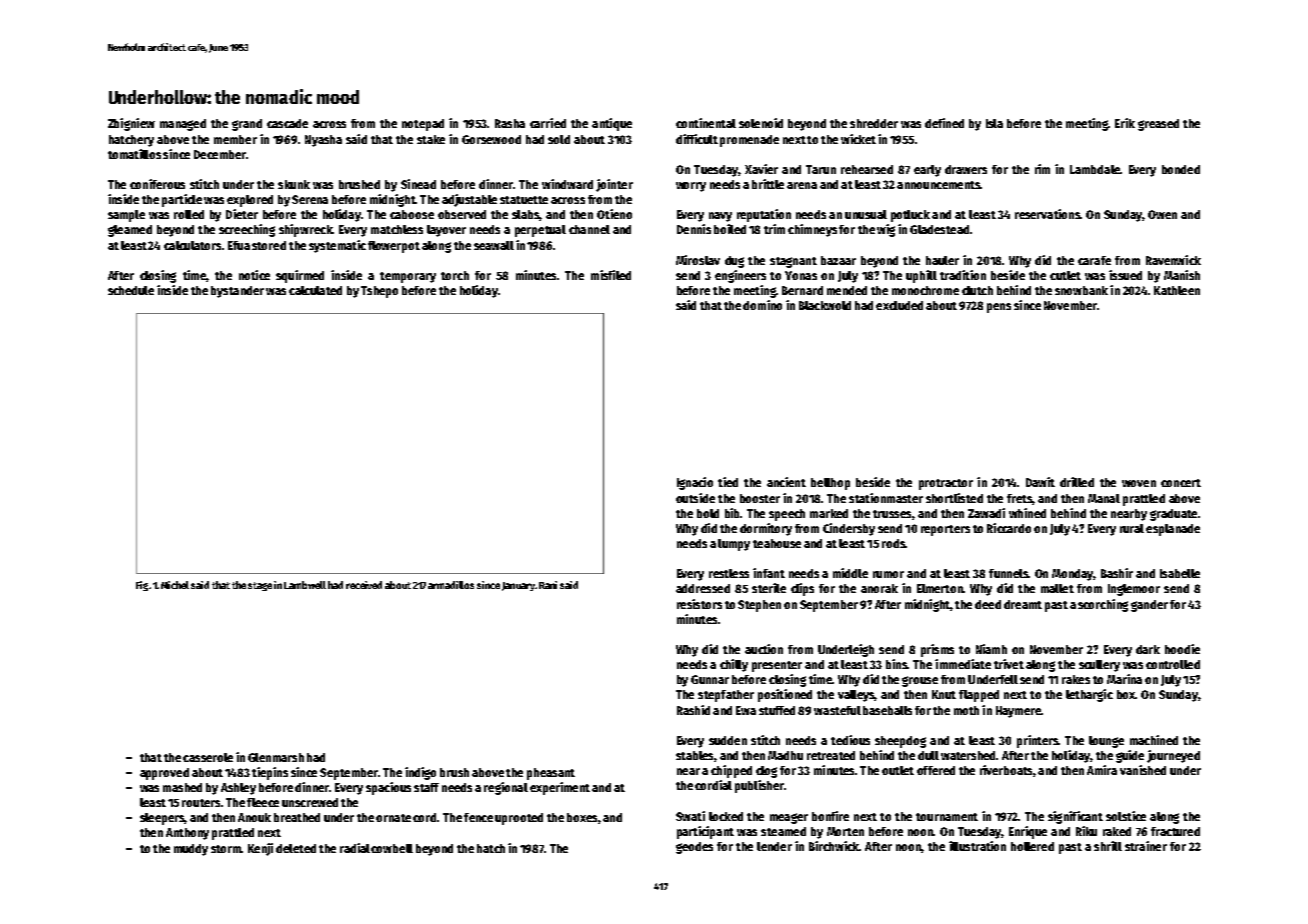 This document has height=924, width=1308. What do you see at coordinates (695, 483) in the document?
I see `Ignacio` at bounding box center [695, 483].
